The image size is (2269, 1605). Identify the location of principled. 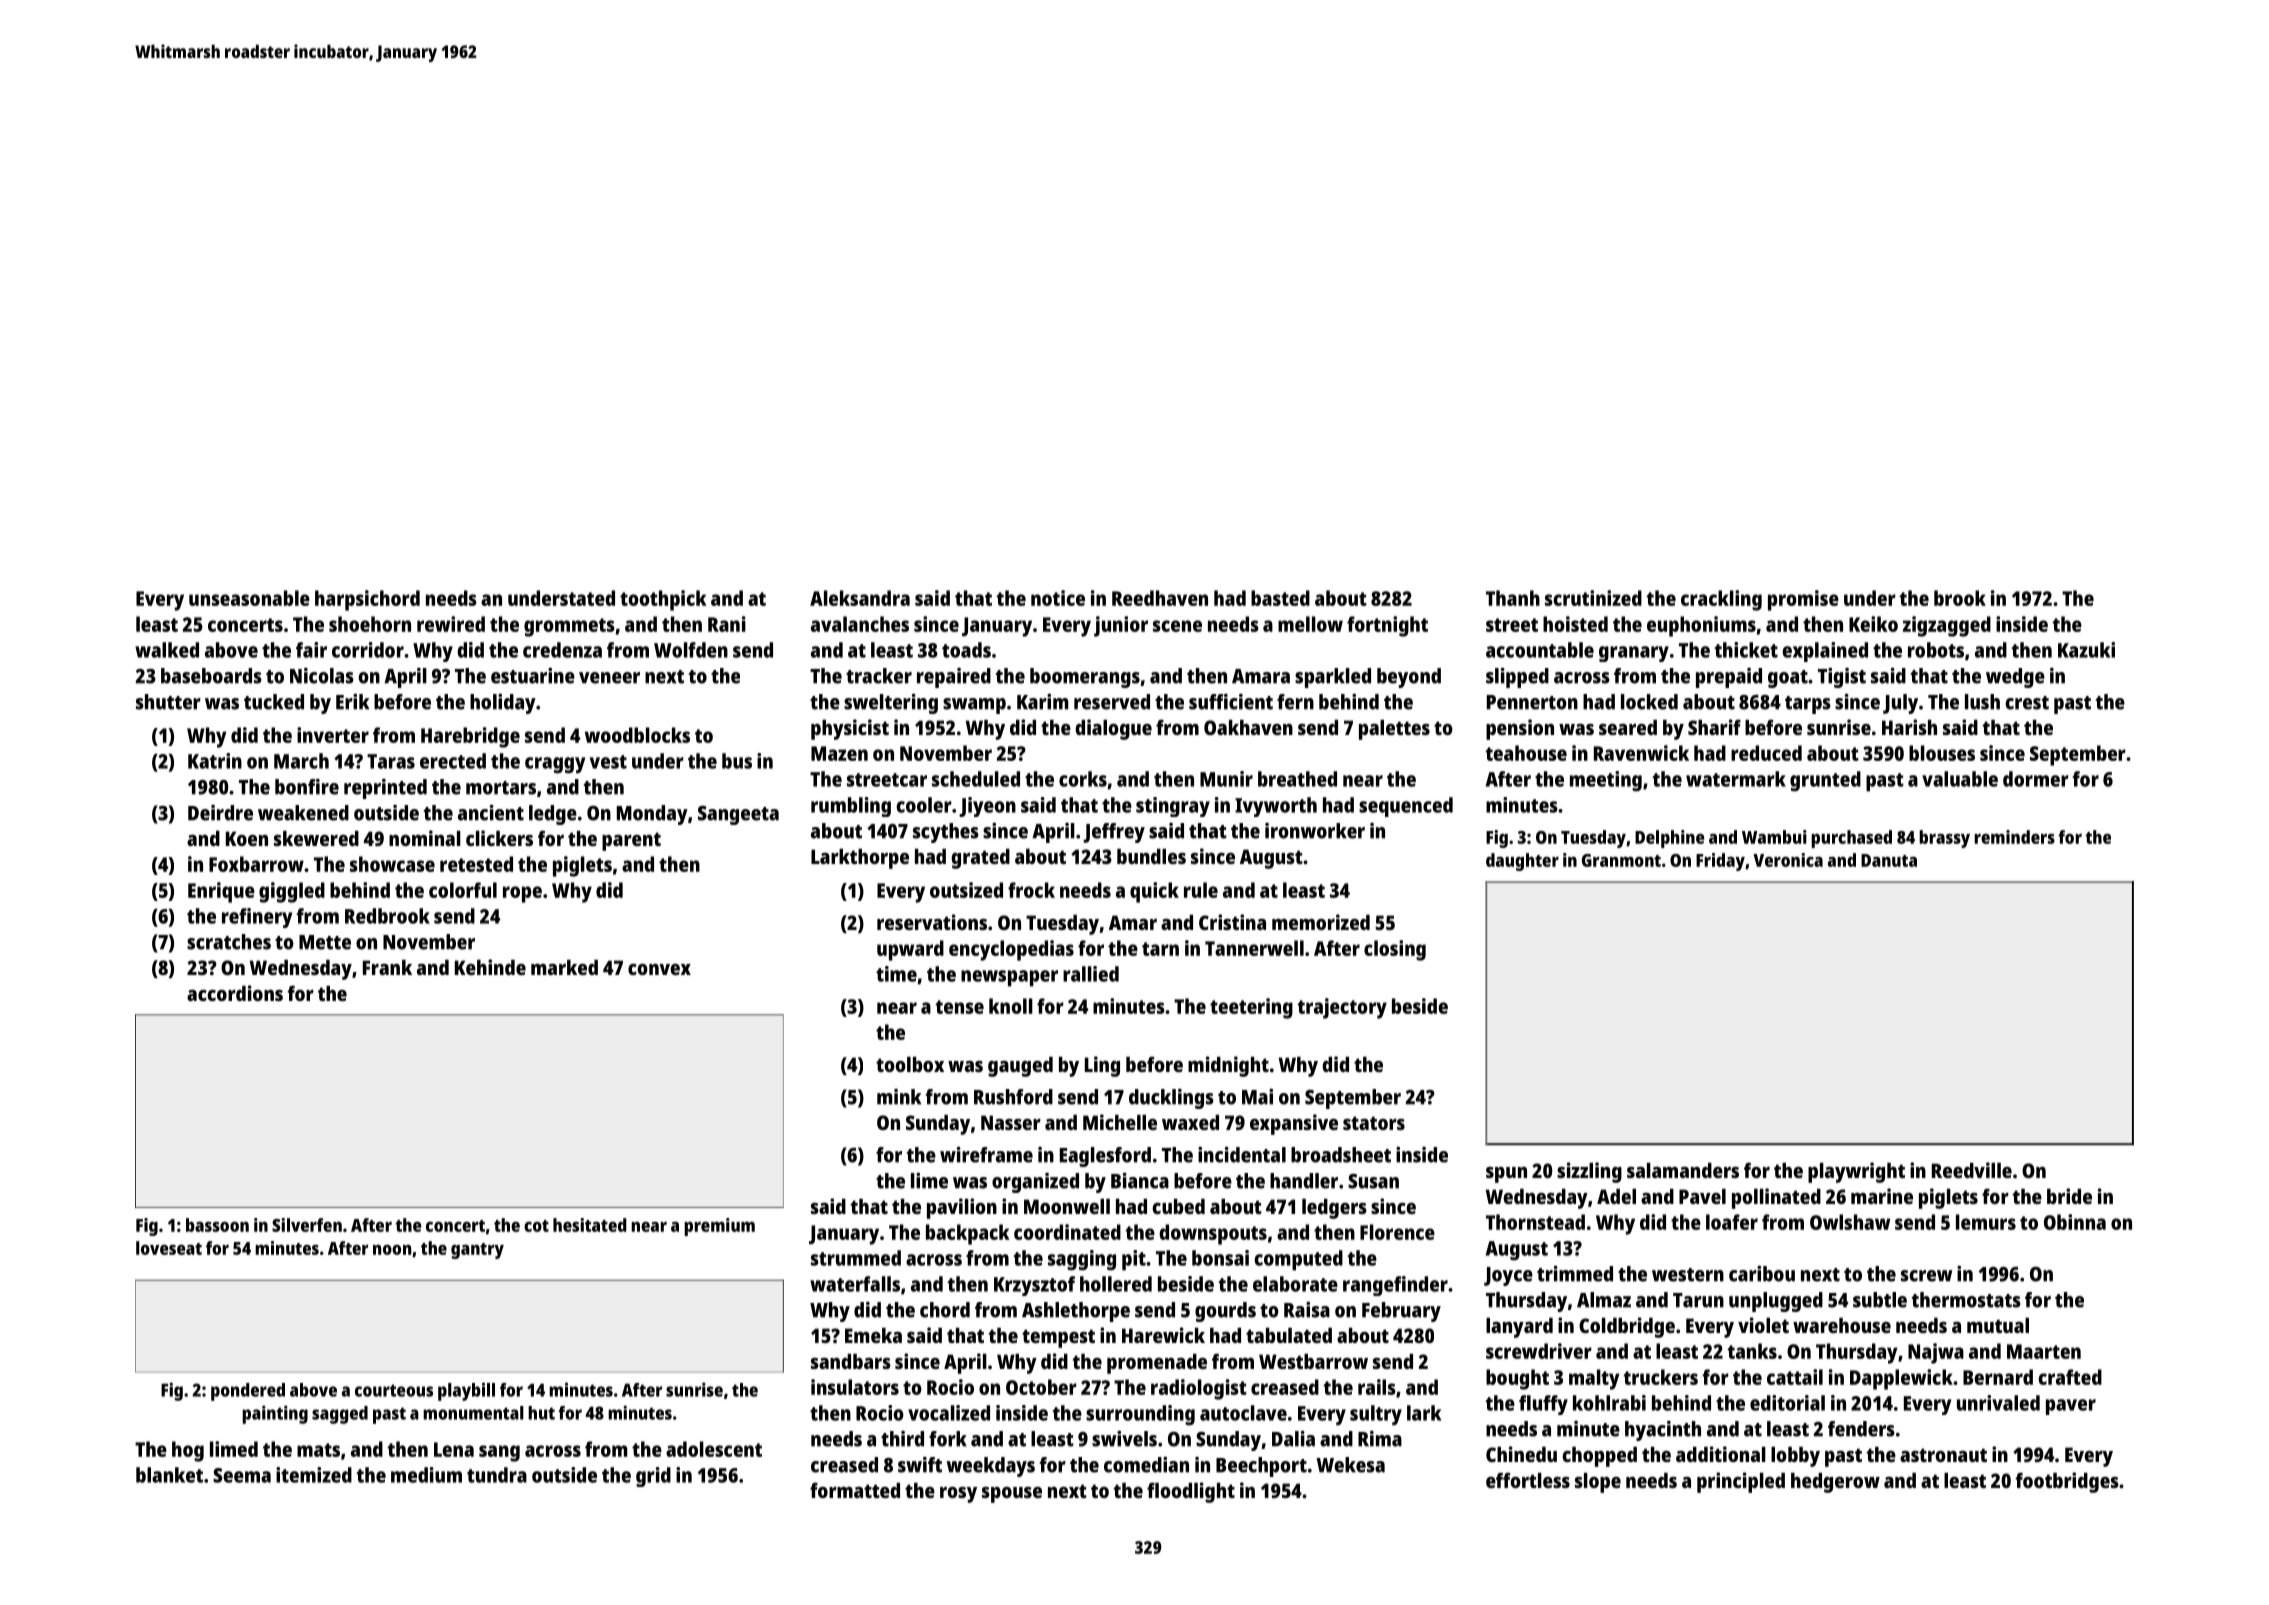
(1741, 1482).
